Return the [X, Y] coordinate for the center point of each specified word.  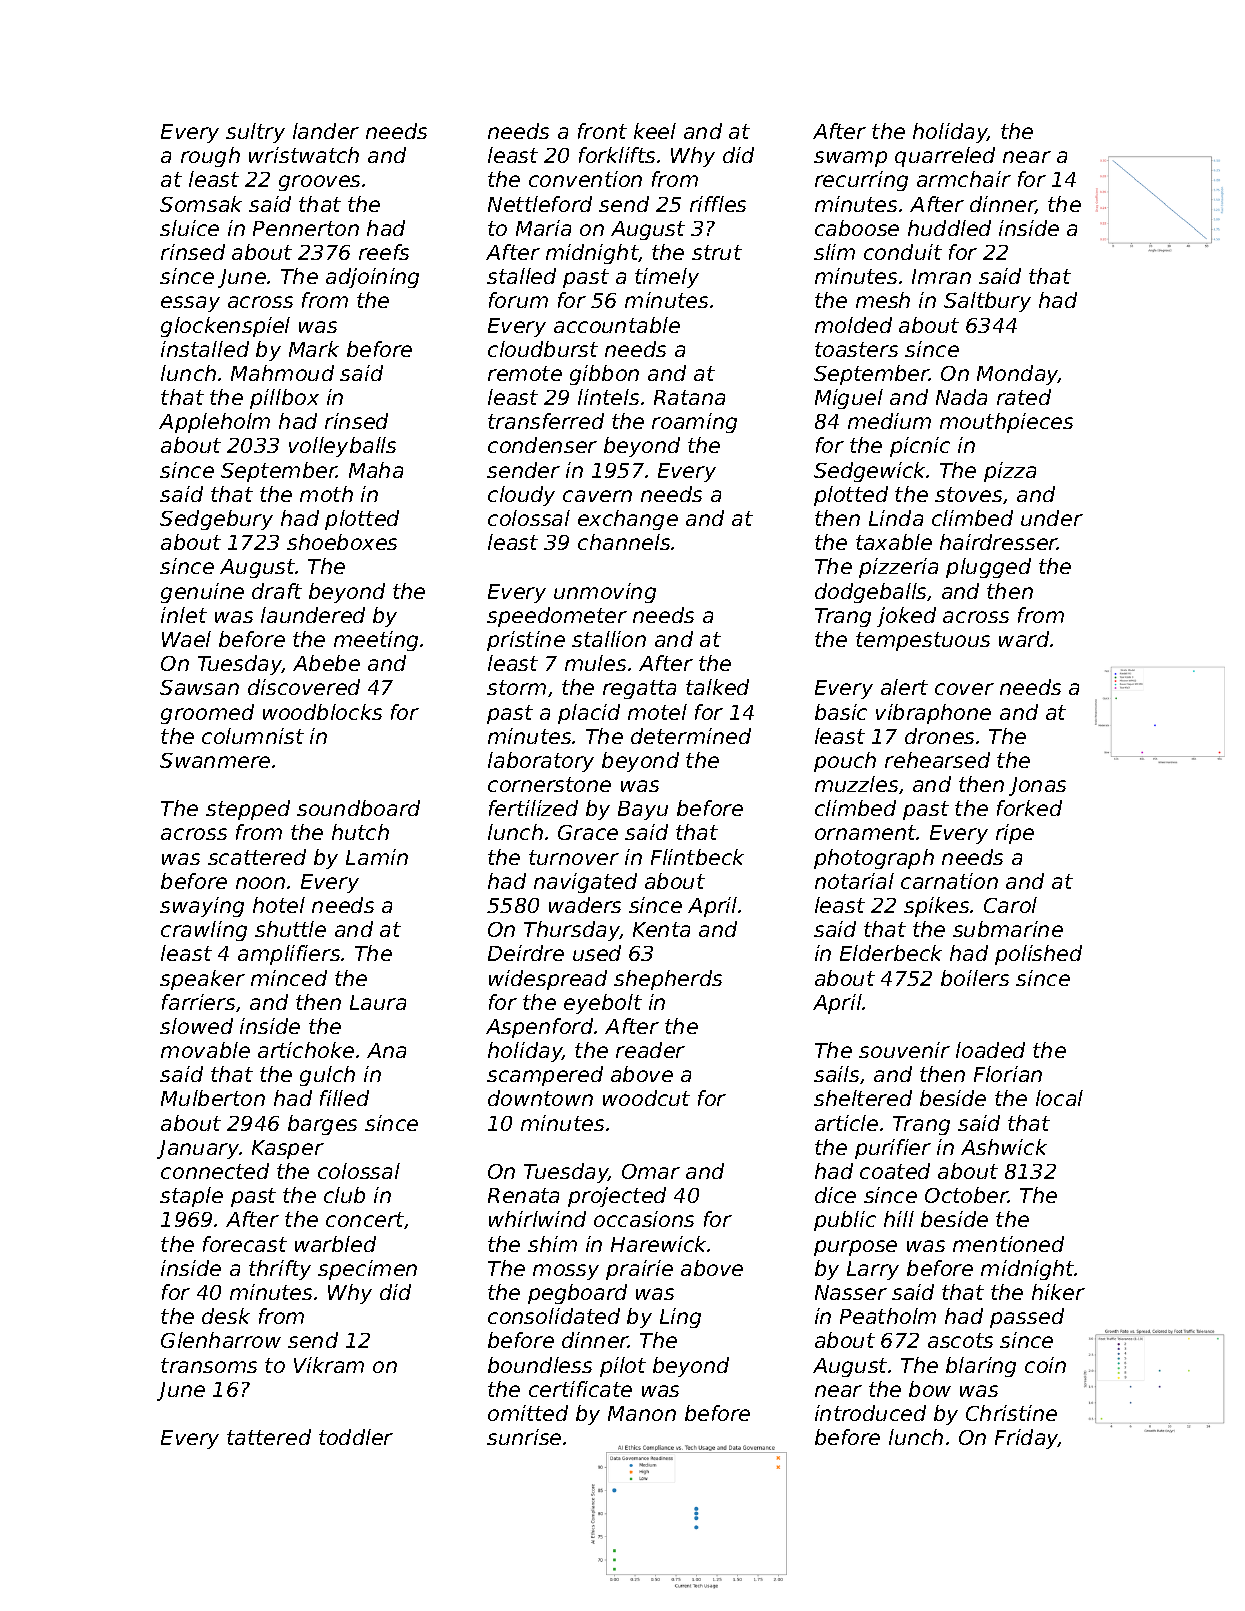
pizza [1010, 472]
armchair [964, 179]
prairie [639, 1270]
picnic [920, 447]
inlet [184, 615]
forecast [245, 1244]
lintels [608, 397]
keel [655, 131]
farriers [198, 1002]
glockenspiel [225, 327]
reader [650, 1050]
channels [624, 542]
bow [930, 1389]
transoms [209, 1365]
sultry [255, 133]
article [846, 1123]
